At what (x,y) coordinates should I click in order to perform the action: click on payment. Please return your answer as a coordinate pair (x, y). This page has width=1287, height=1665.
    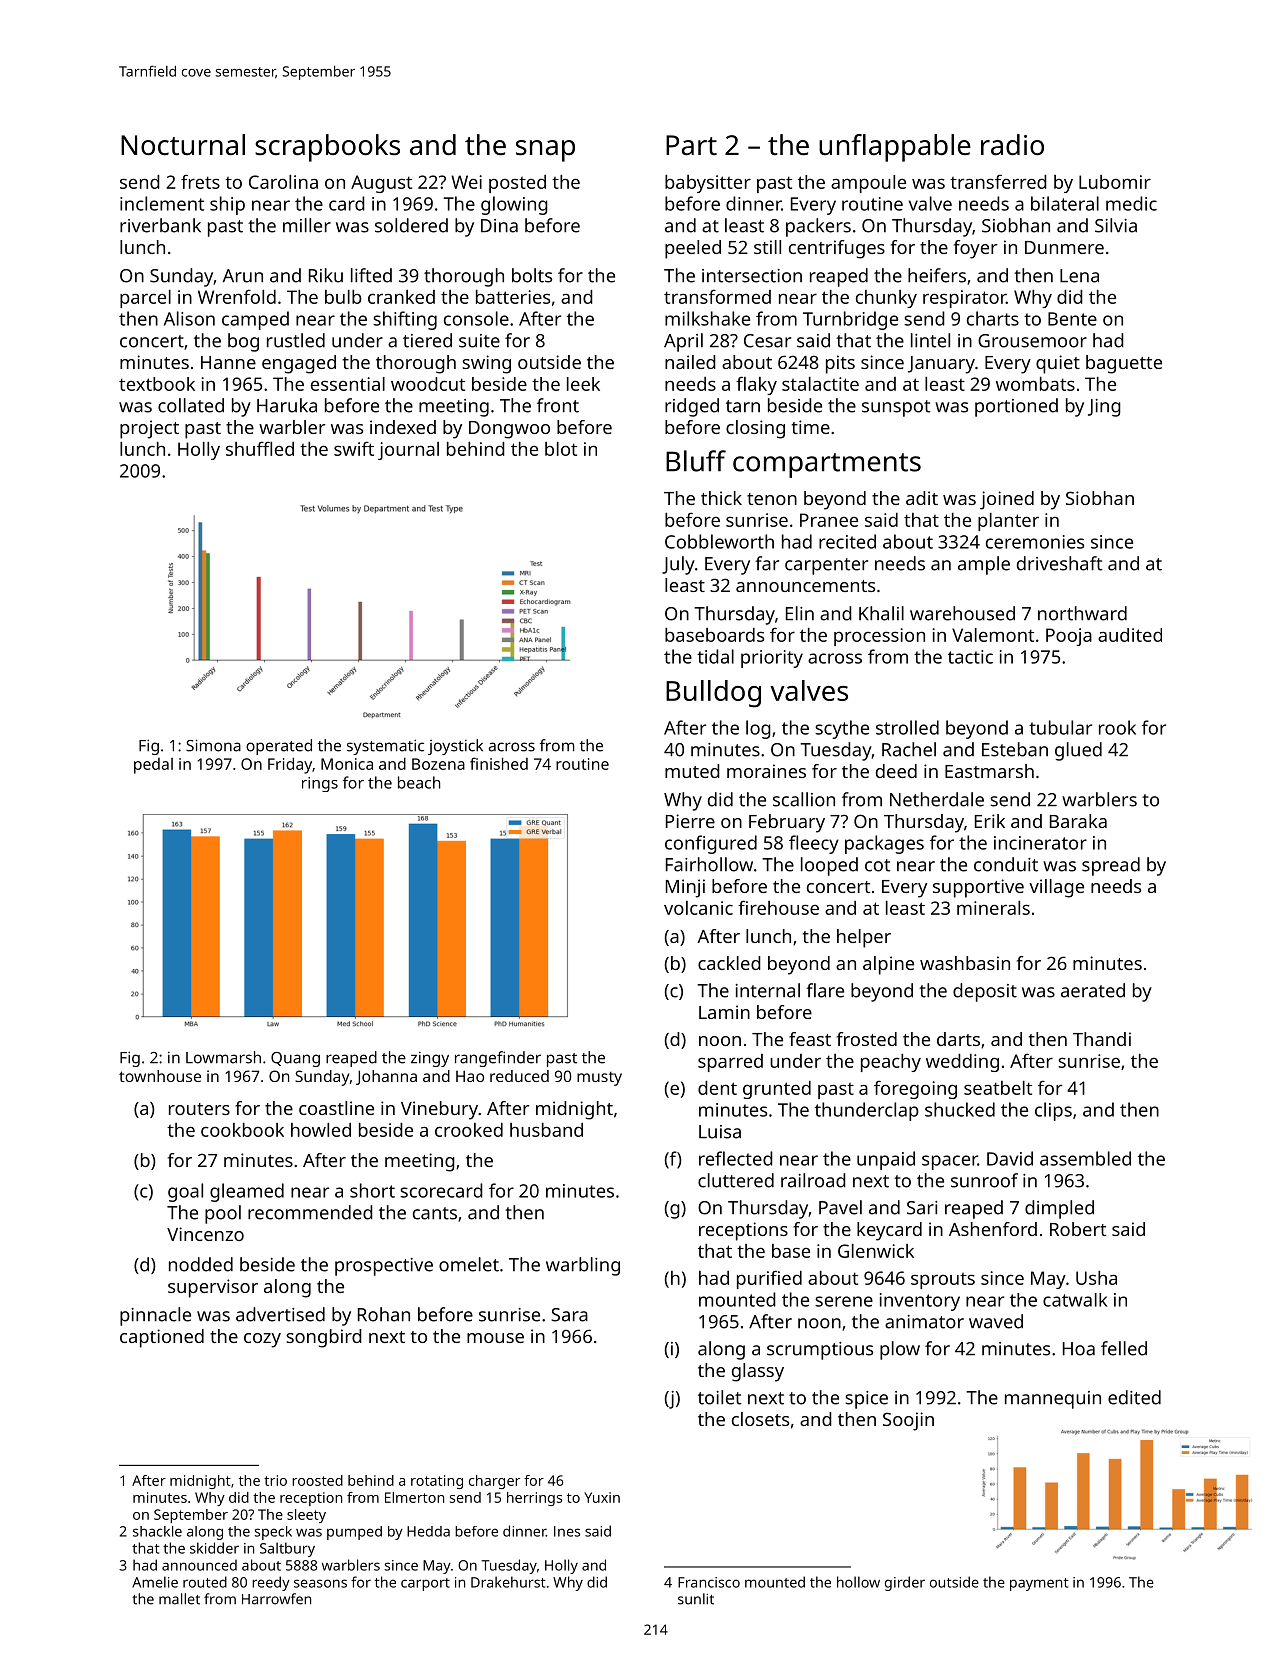
    Looking at the image, I should click on (1039, 1584).
